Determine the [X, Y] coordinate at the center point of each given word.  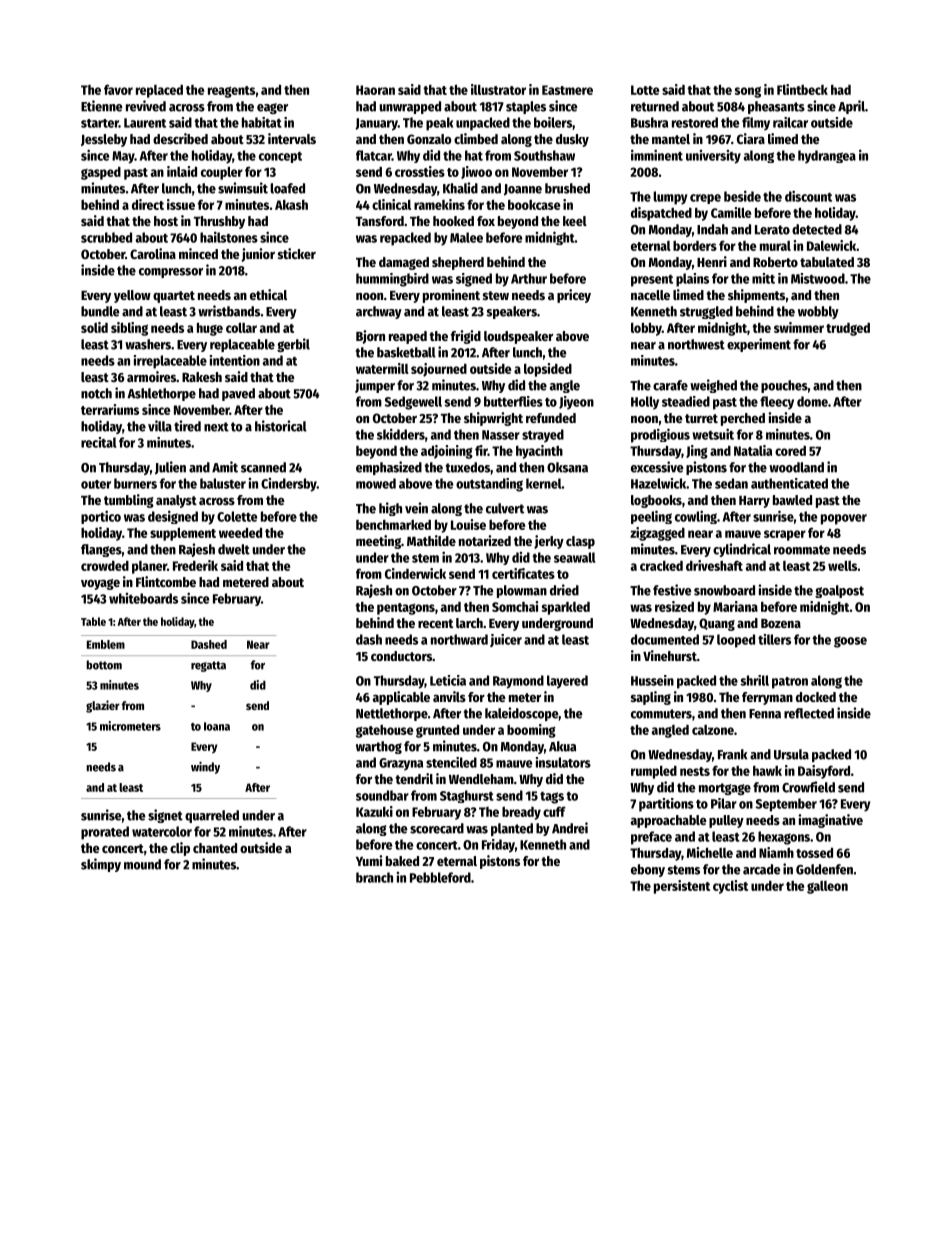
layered [567, 682]
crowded [105, 566]
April [851, 107]
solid [94, 327]
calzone [713, 730]
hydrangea [827, 157]
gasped [101, 173]
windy [205, 768]
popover [844, 519]
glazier [103, 706]
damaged [404, 263]
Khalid [460, 188]
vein [416, 508]
